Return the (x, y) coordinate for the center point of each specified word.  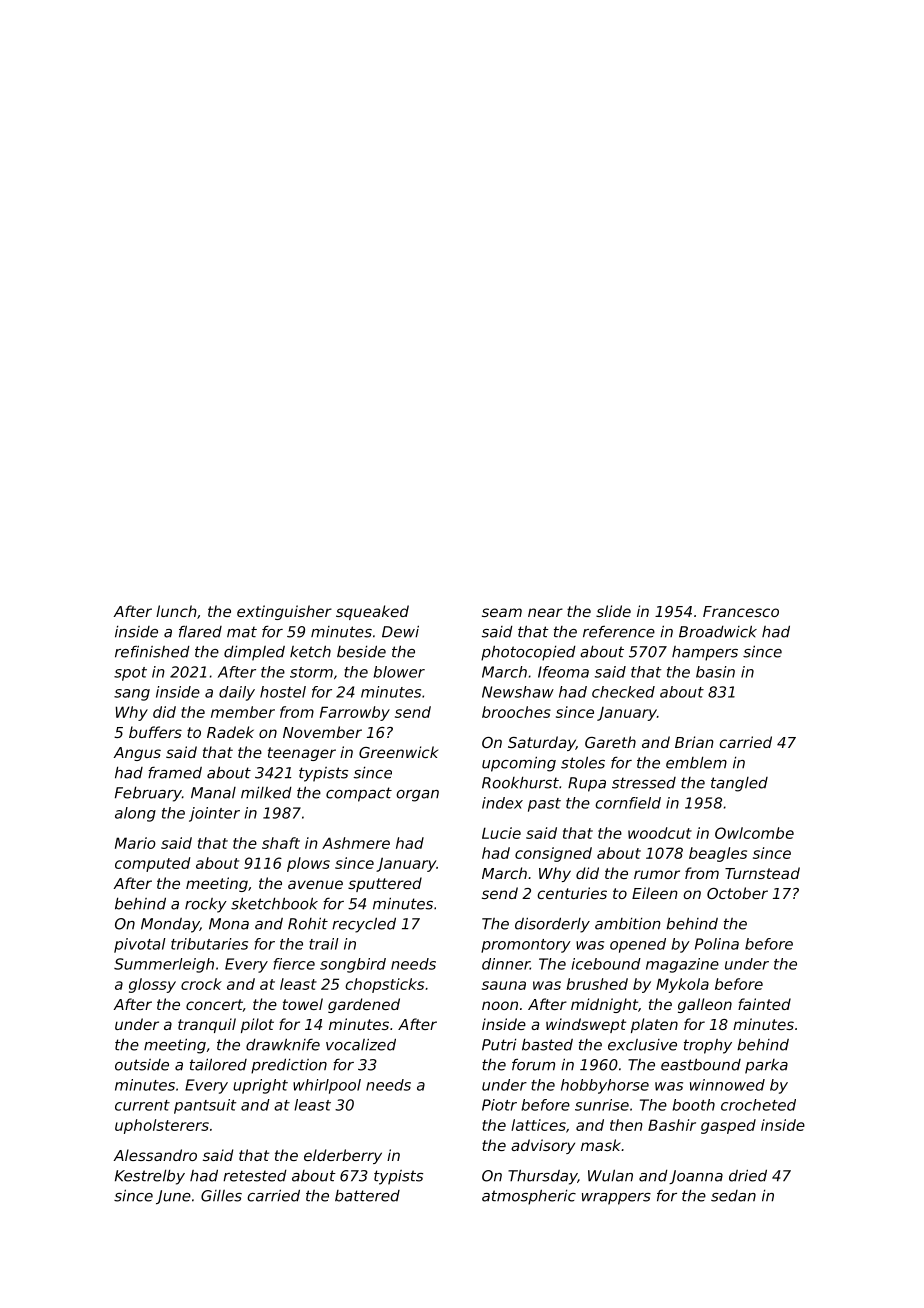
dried (748, 1175)
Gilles (221, 1196)
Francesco (741, 611)
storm (311, 672)
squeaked (372, 612)
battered (367, 1196)
